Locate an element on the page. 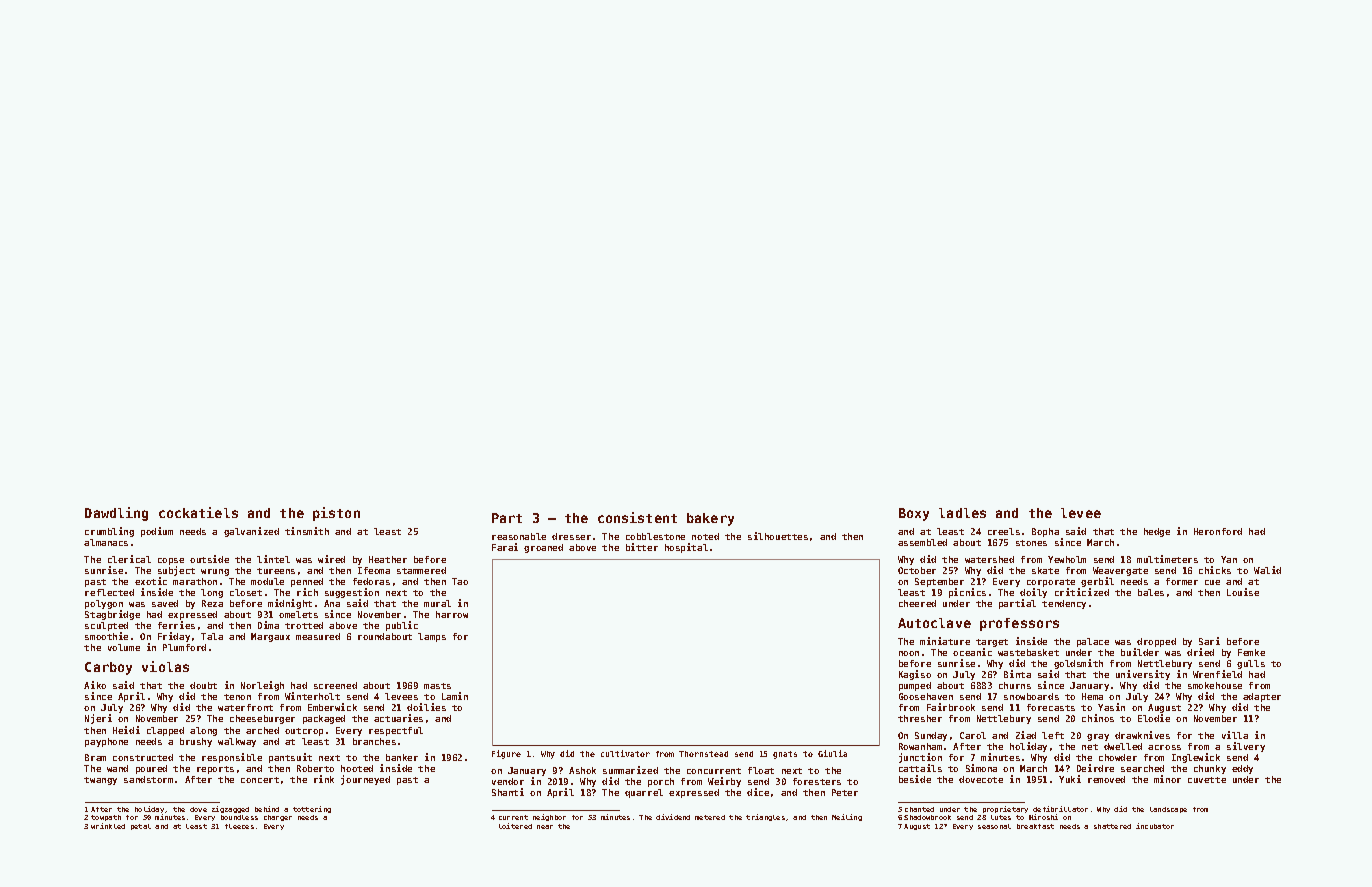 This document has height=887, width=1372. gnats is located at coordinates (785, 755).
